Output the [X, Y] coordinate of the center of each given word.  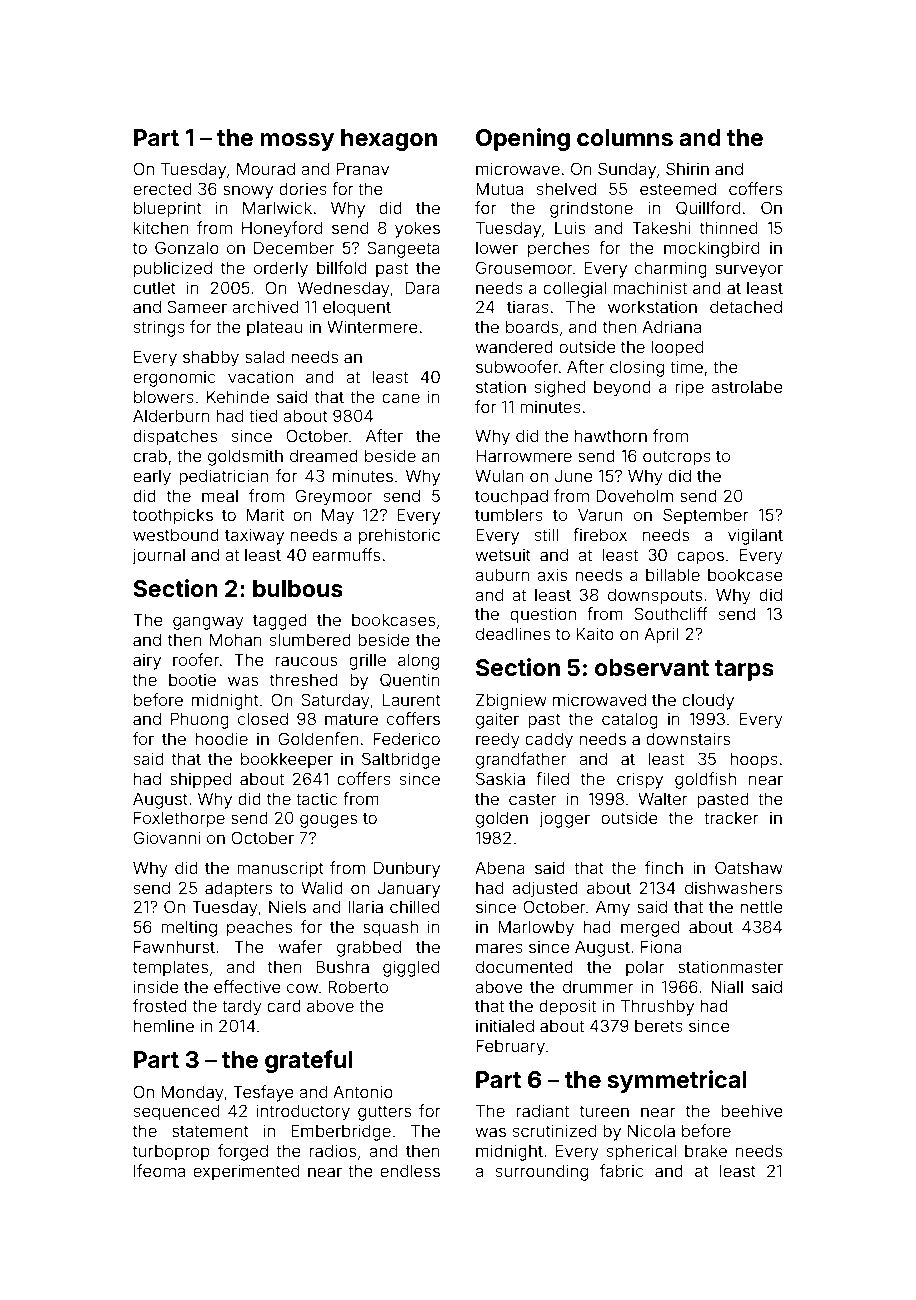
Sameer [197, 306]
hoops [754, 760]
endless [410, 1170]
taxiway [254, 536]
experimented [246, 1172]
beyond [622, 389]
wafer [300, 946]
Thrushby [657, 1007]
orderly [281, 270]
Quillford [708, 208]
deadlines [513, 633]
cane [401, 398]
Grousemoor [524, 267]
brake [706, 1150]
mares [499, 948]
